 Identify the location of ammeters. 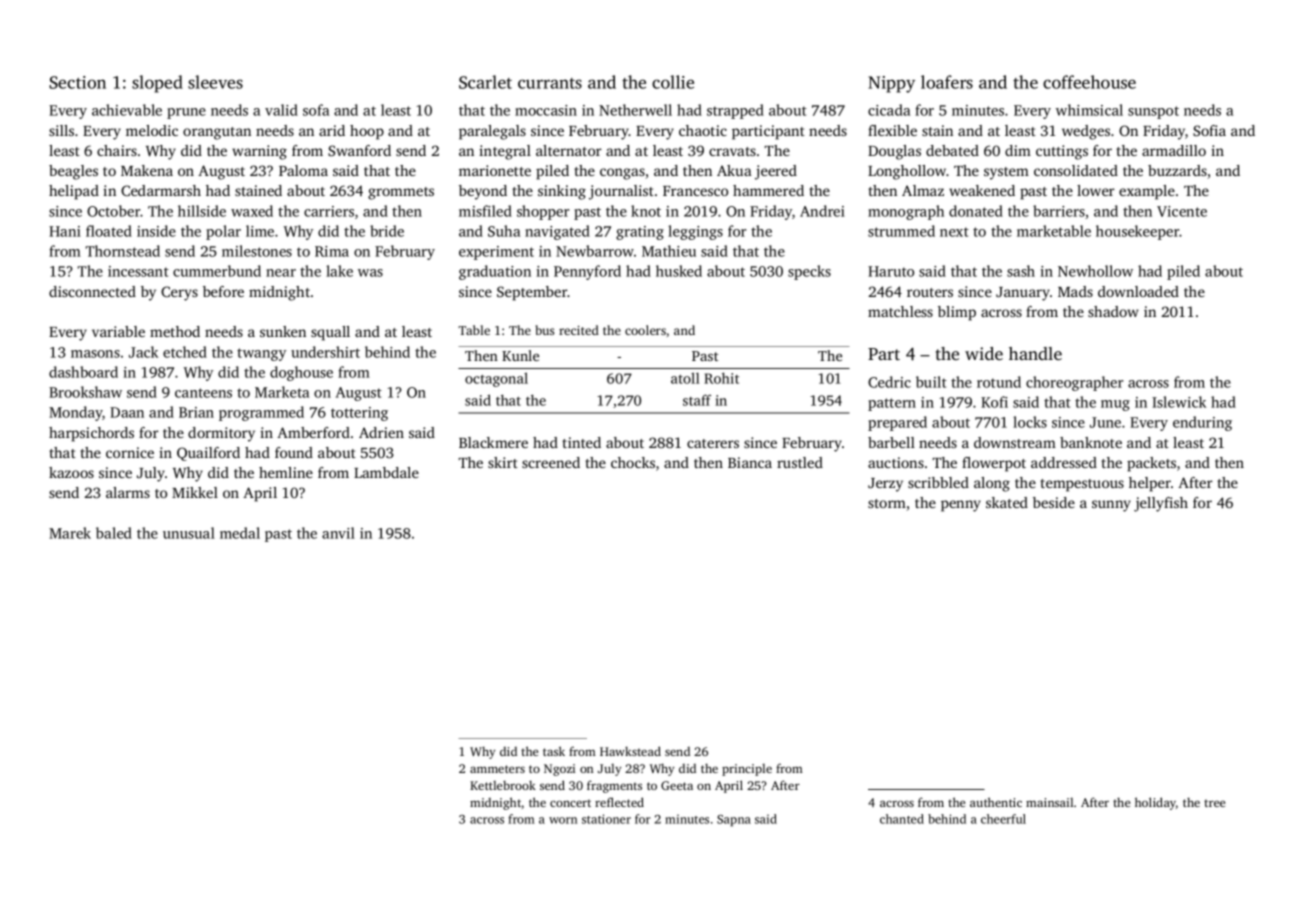
(497, 769).
